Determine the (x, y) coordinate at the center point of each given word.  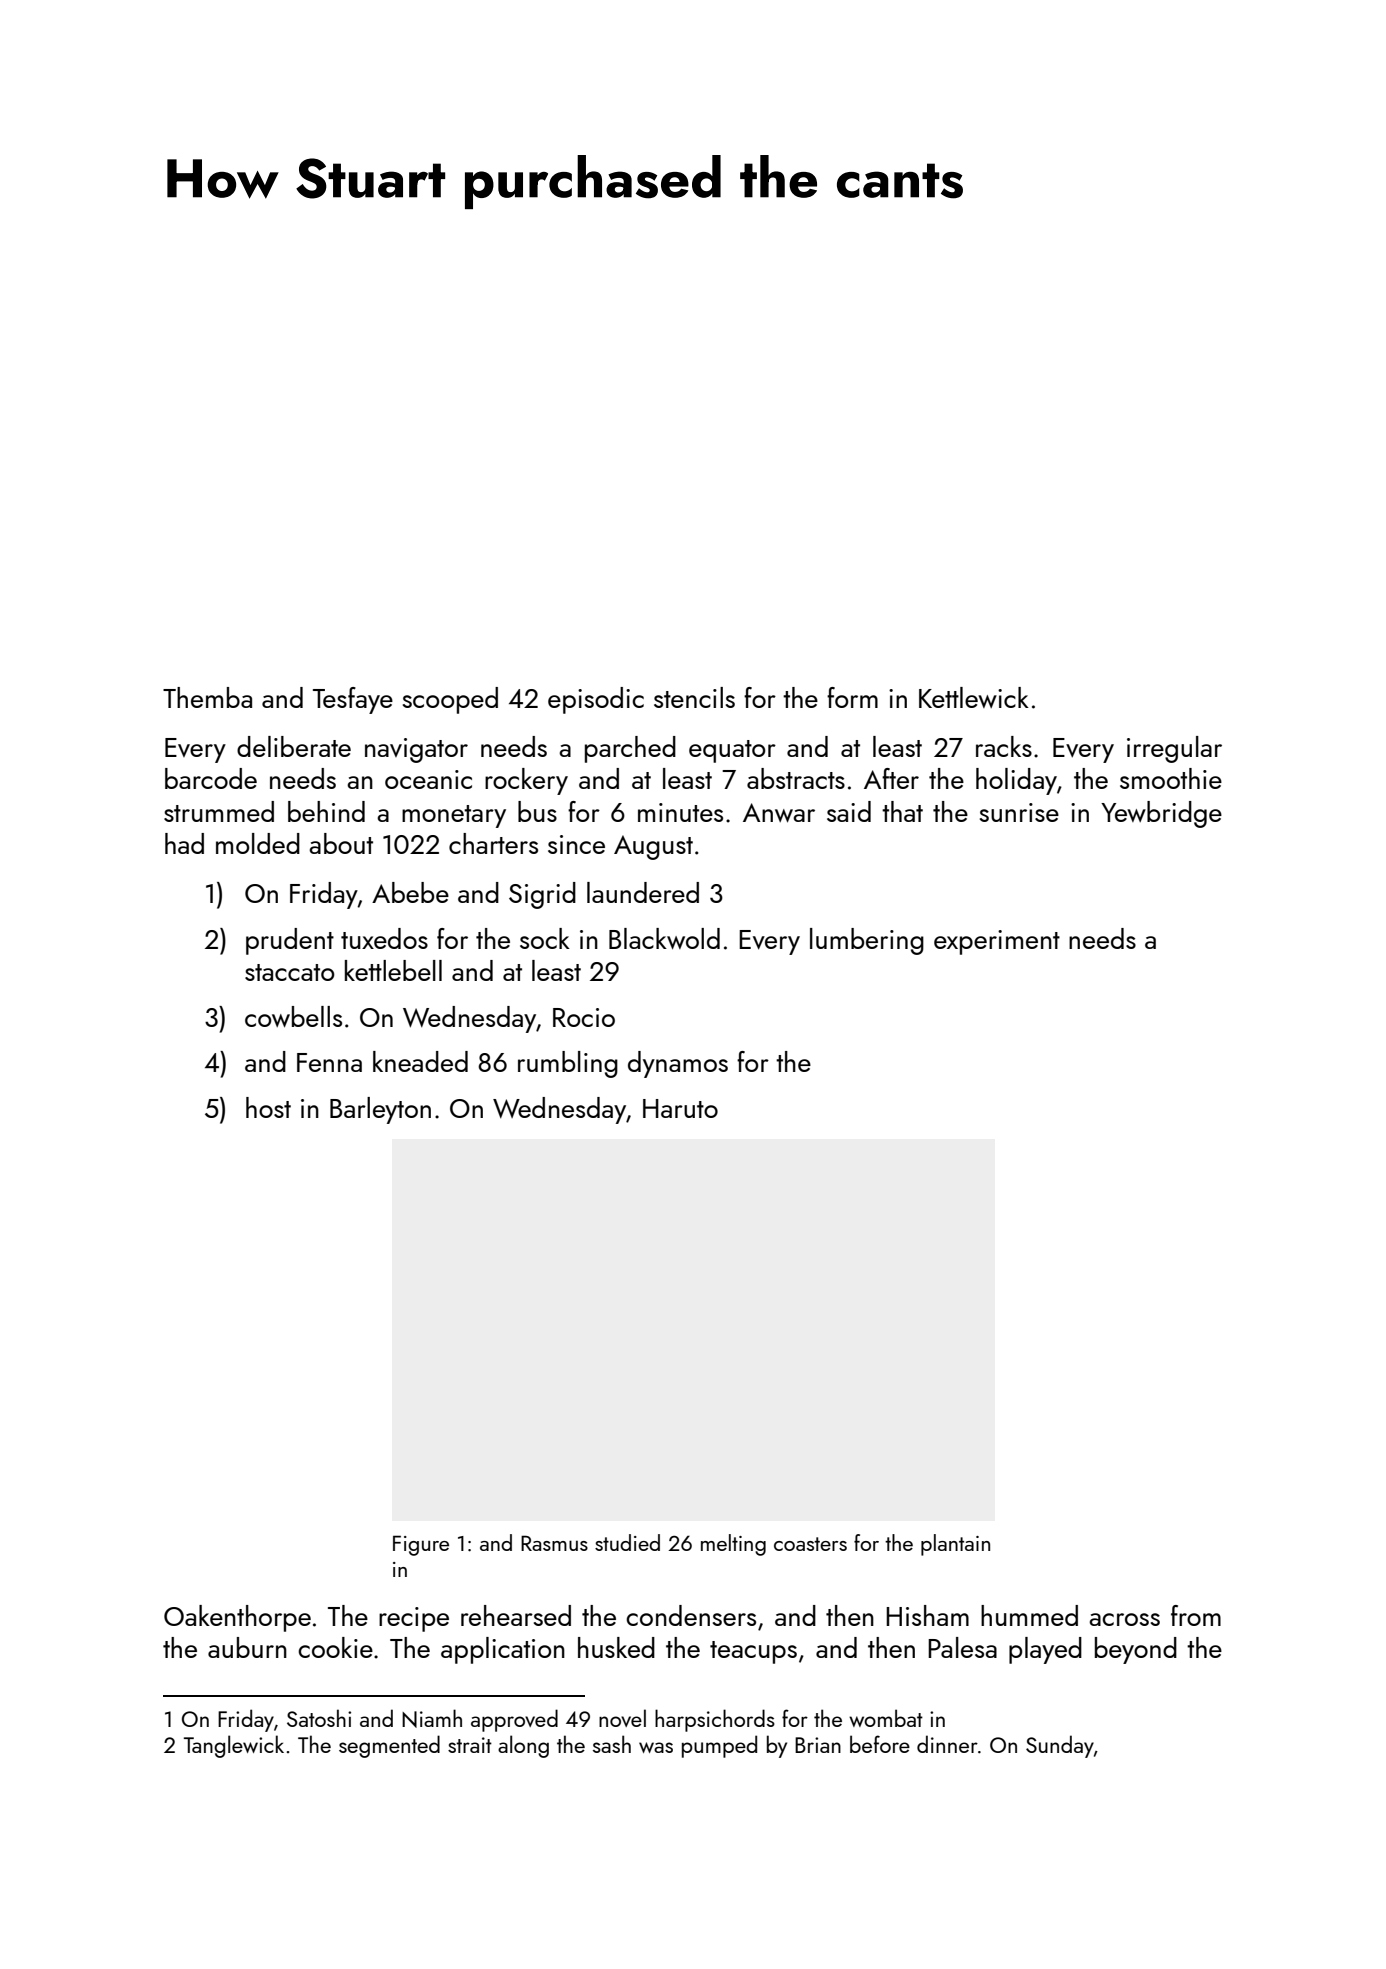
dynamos (678, 1064)
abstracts (796, 778)
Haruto (680, 1108)
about (341, 843)
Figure (421, 1545)
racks (1004, 746)
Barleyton (380, 1110)
